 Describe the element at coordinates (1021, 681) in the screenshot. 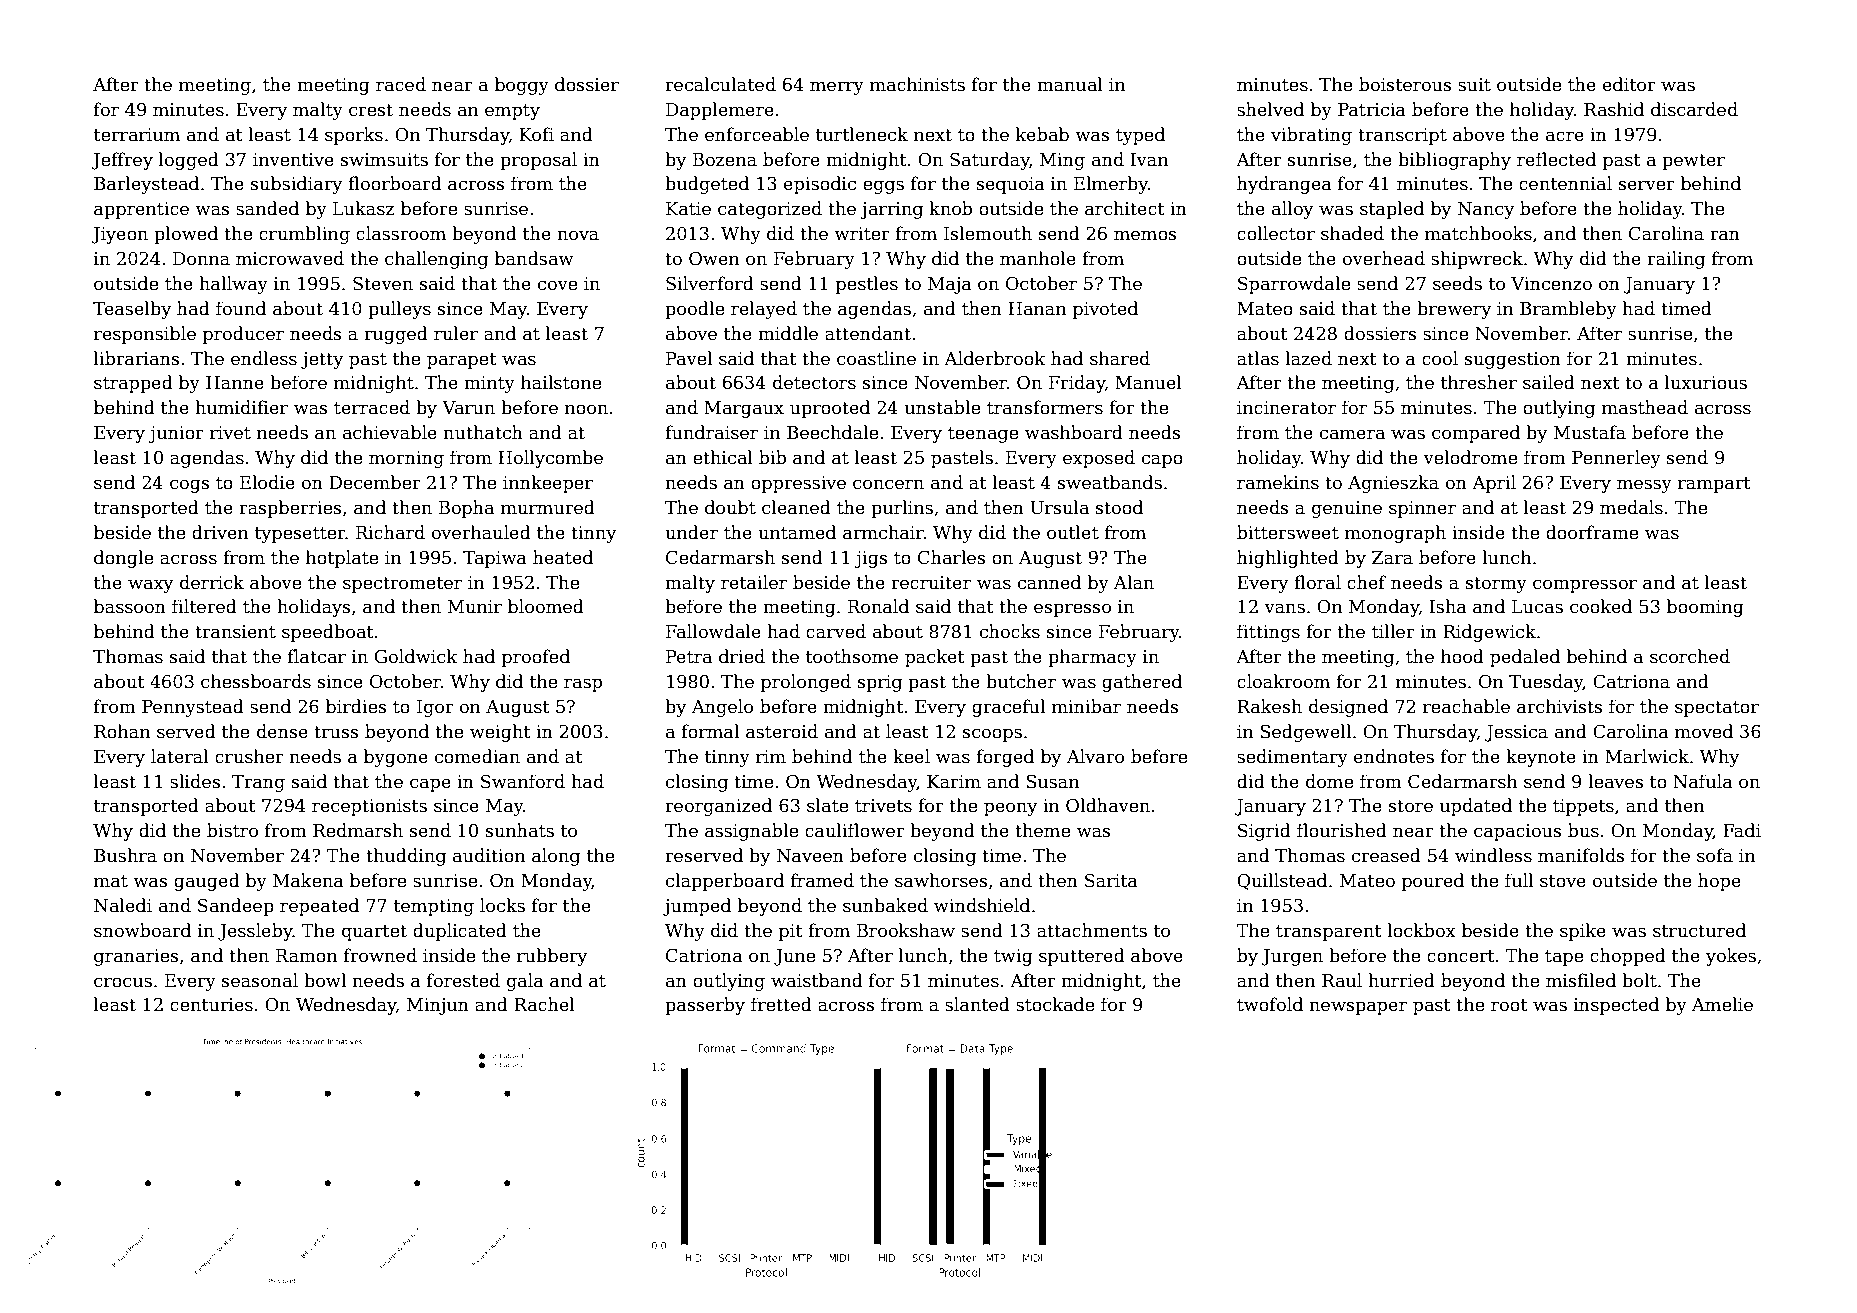

I see `butcher` at that location.
